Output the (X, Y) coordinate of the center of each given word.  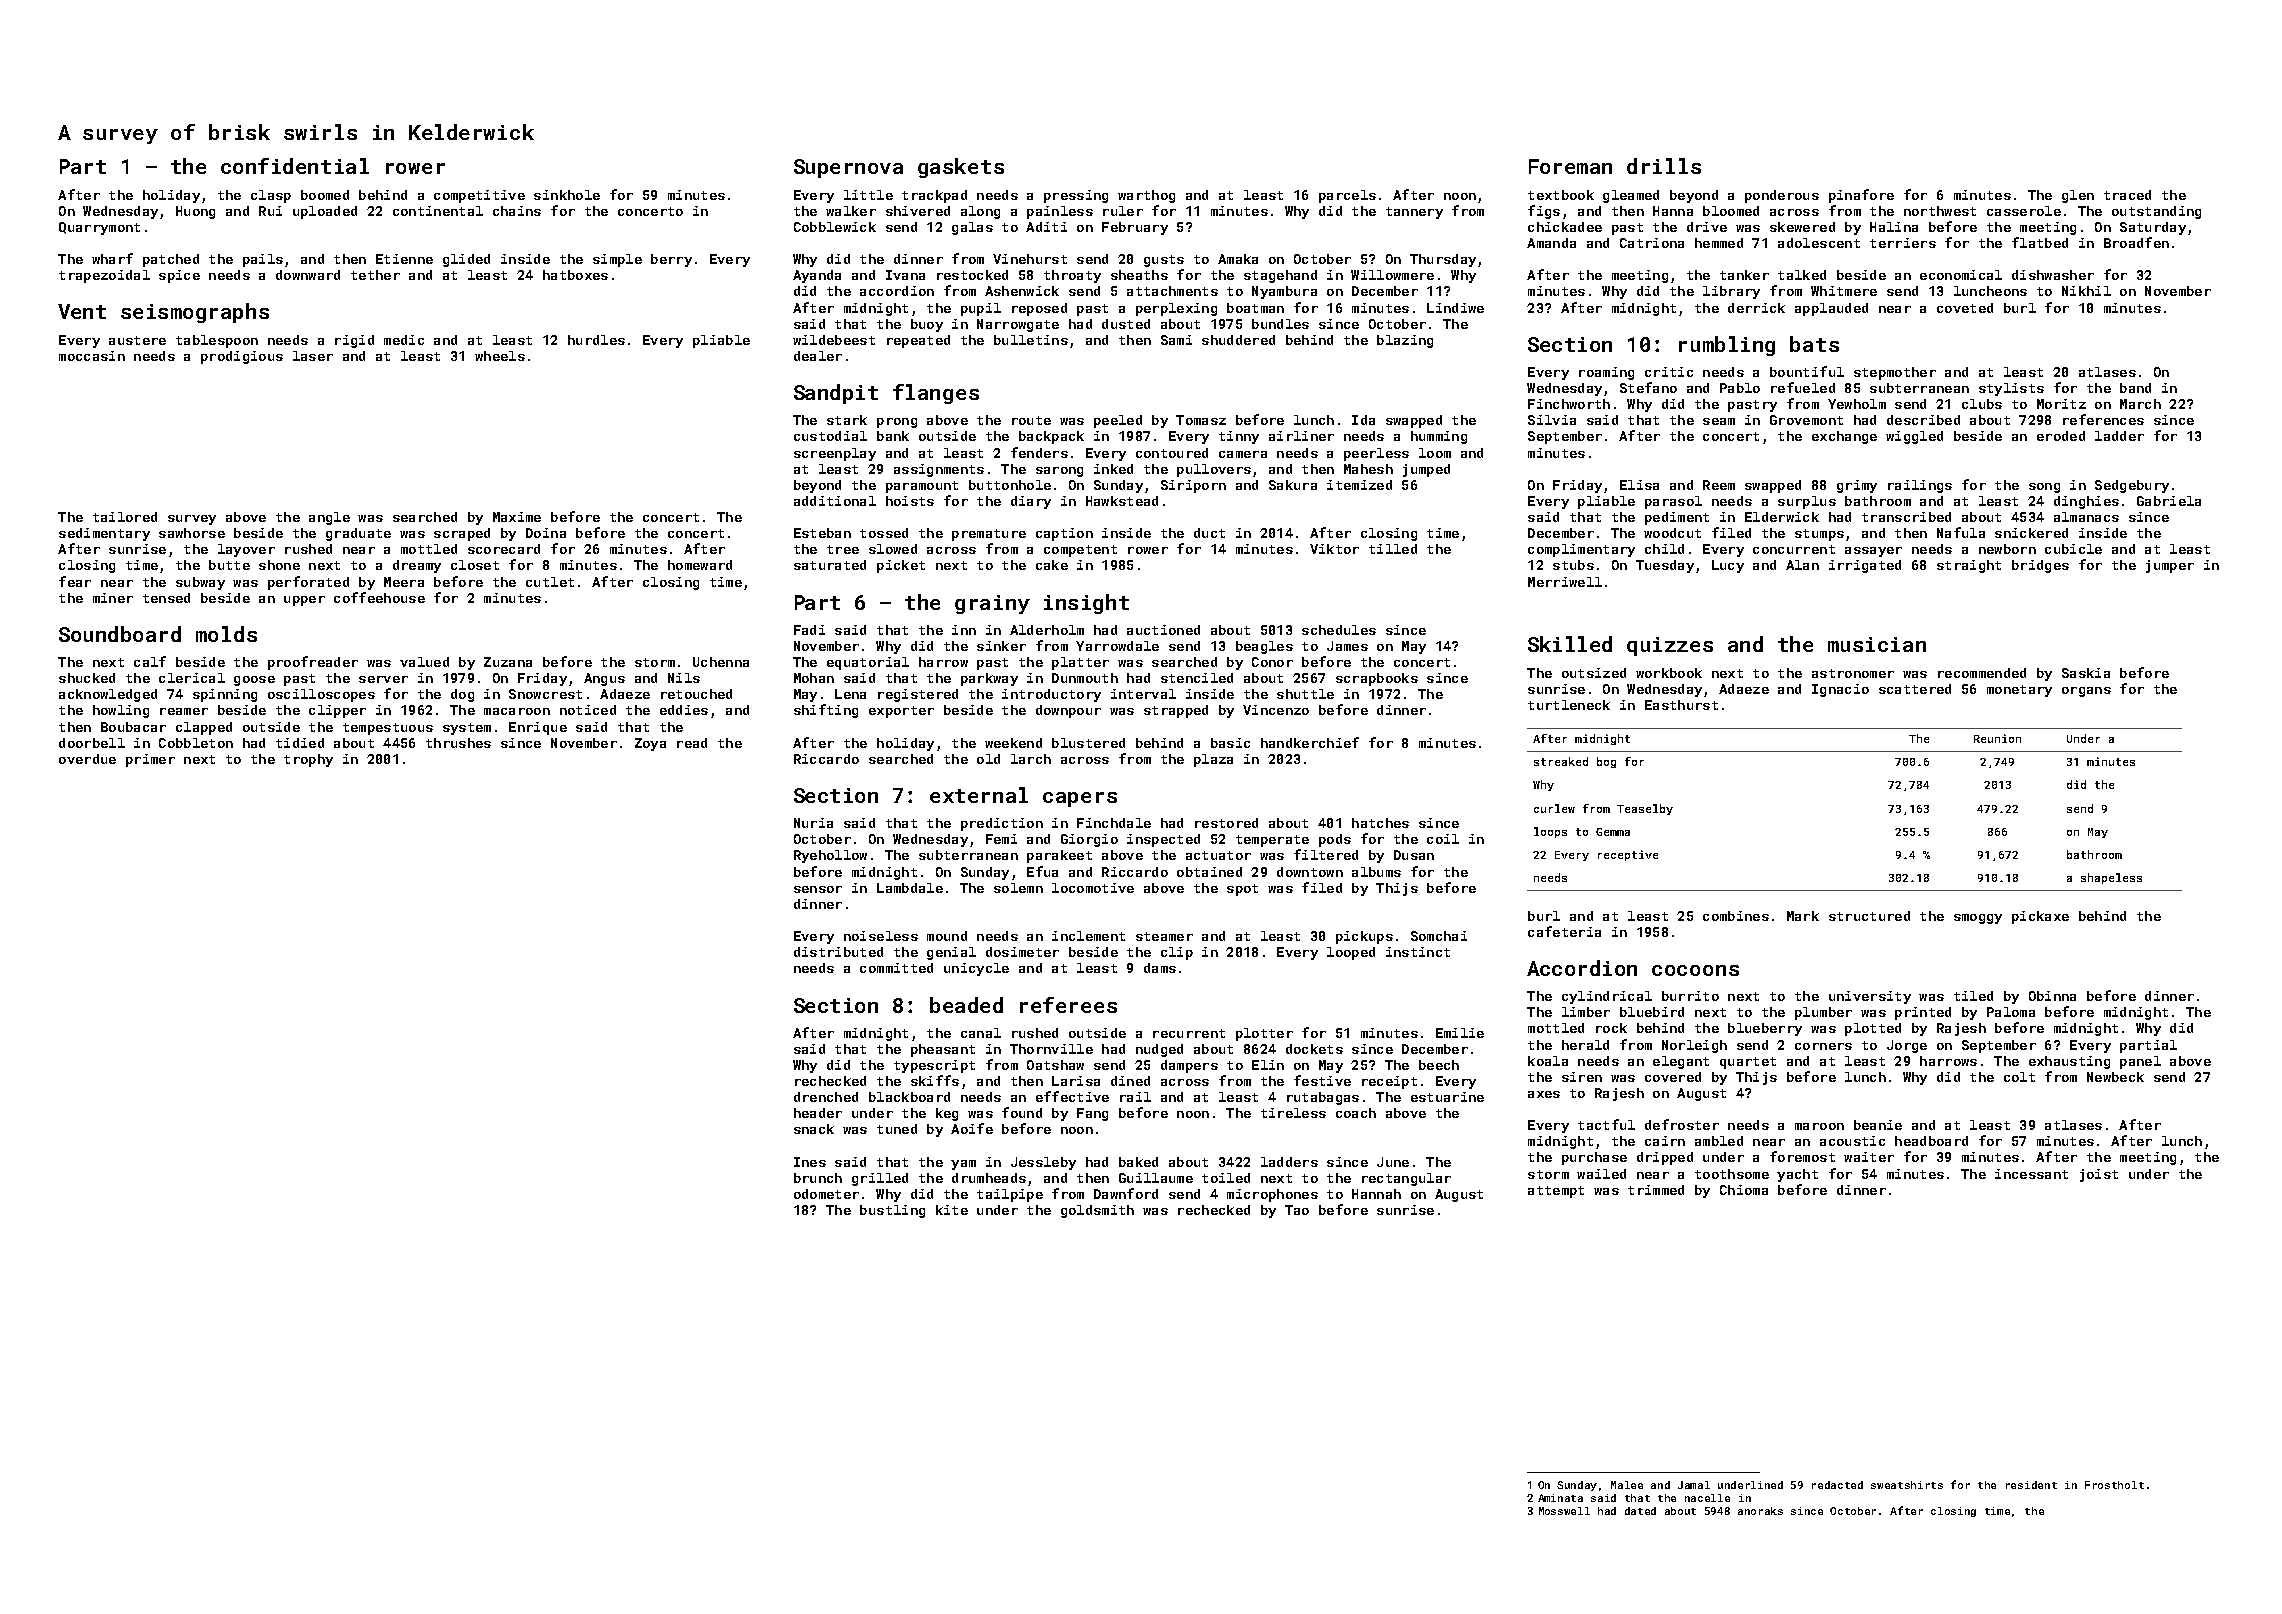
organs (2086, 692)
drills (1664, 166)
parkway (989, 679)
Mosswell (1564, 1511)
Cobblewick (835, 227)
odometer (826, 1194)
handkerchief (1310, 742)
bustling (892, 1211)
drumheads (989, 1178)
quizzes (1670, 646)
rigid (354, 341)
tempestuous (388, 729)
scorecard (504, 549)
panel (2140, 1062)
